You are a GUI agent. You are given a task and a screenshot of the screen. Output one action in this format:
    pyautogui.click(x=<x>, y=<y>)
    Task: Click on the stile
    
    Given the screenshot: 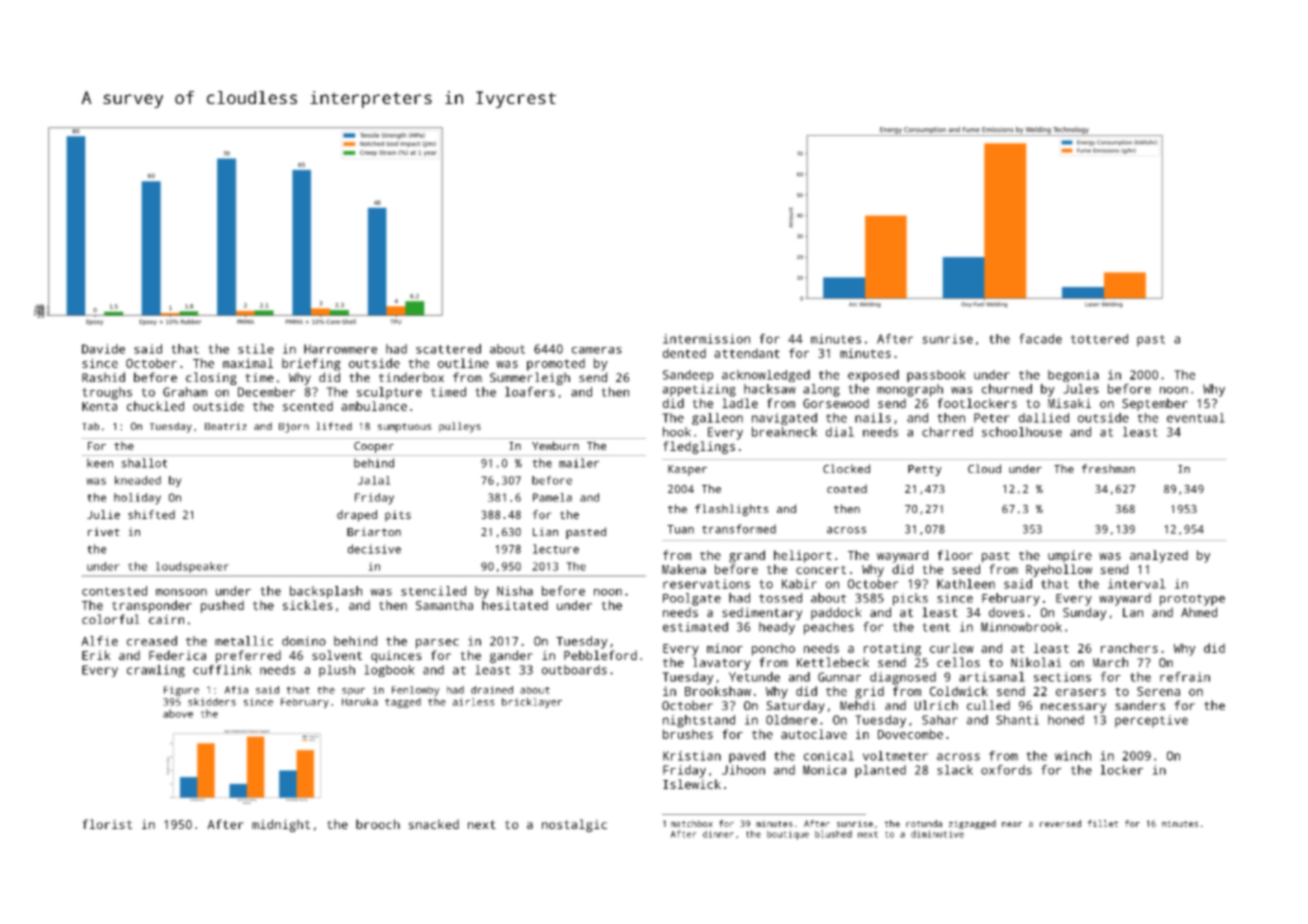 What is the action you would take?
    pyautogui.click(x=256, y=349)
